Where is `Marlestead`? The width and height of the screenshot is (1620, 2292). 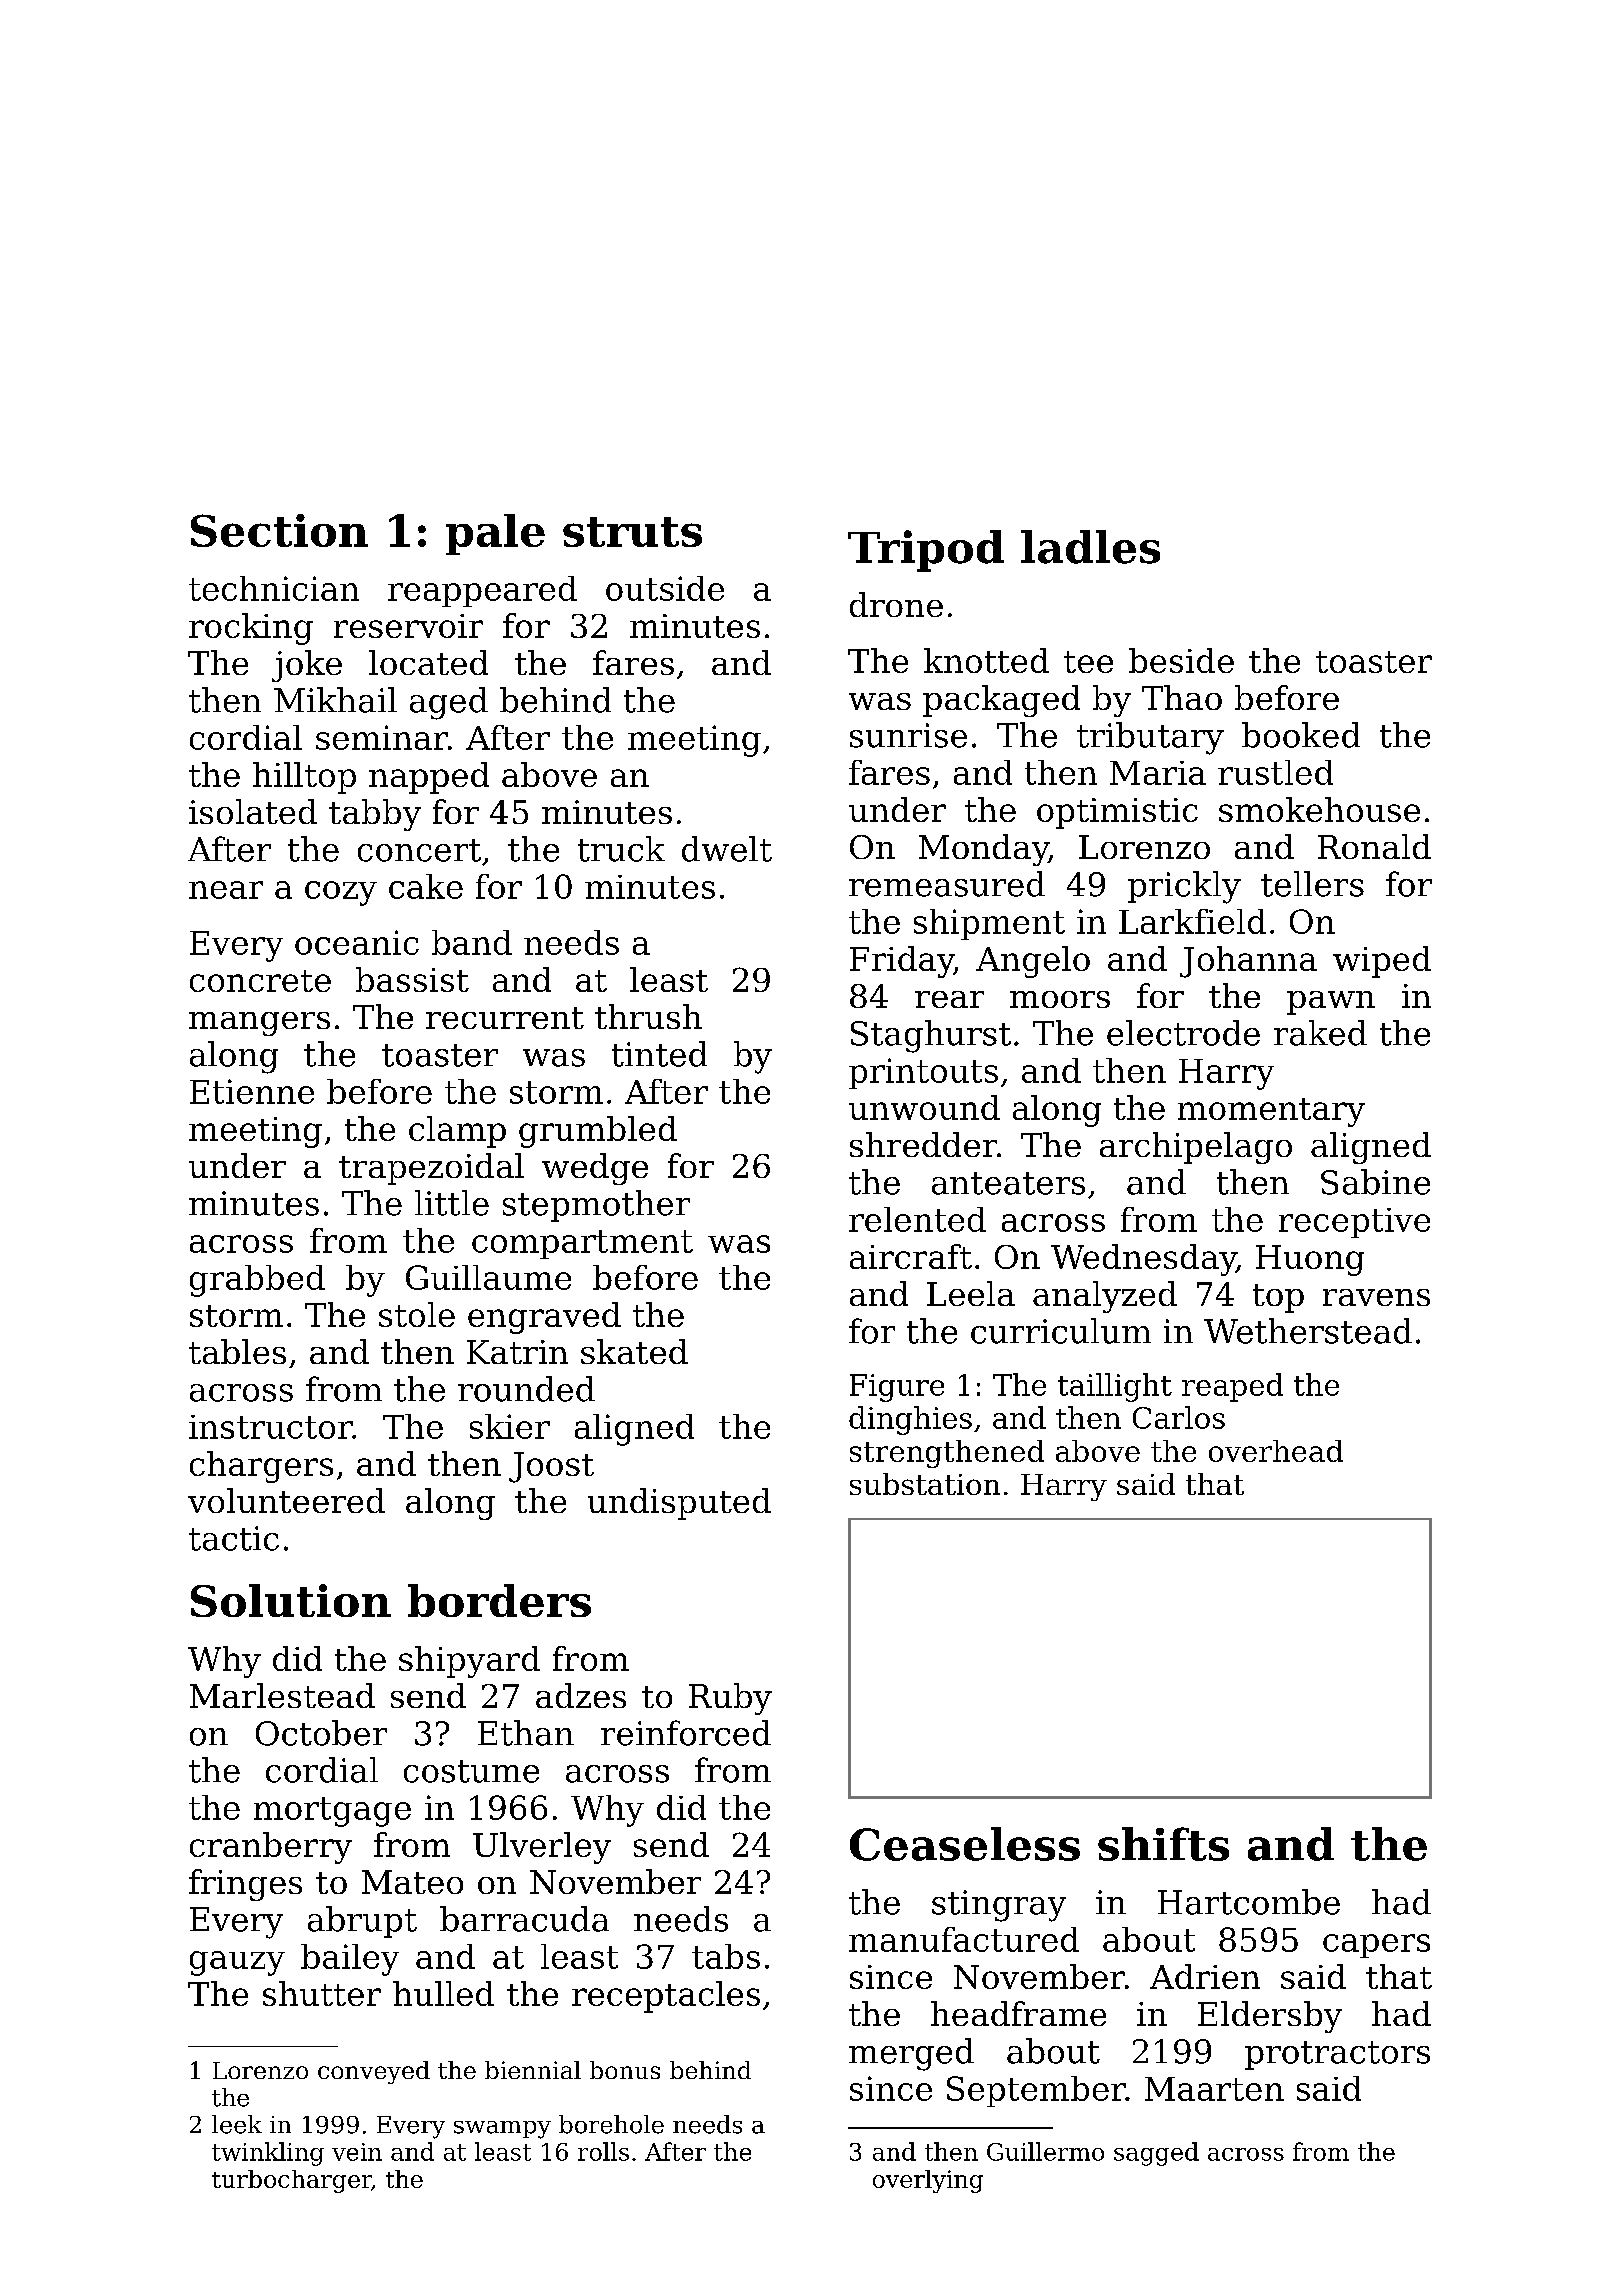
Marlestead is located at coordinates (282, 1695).
